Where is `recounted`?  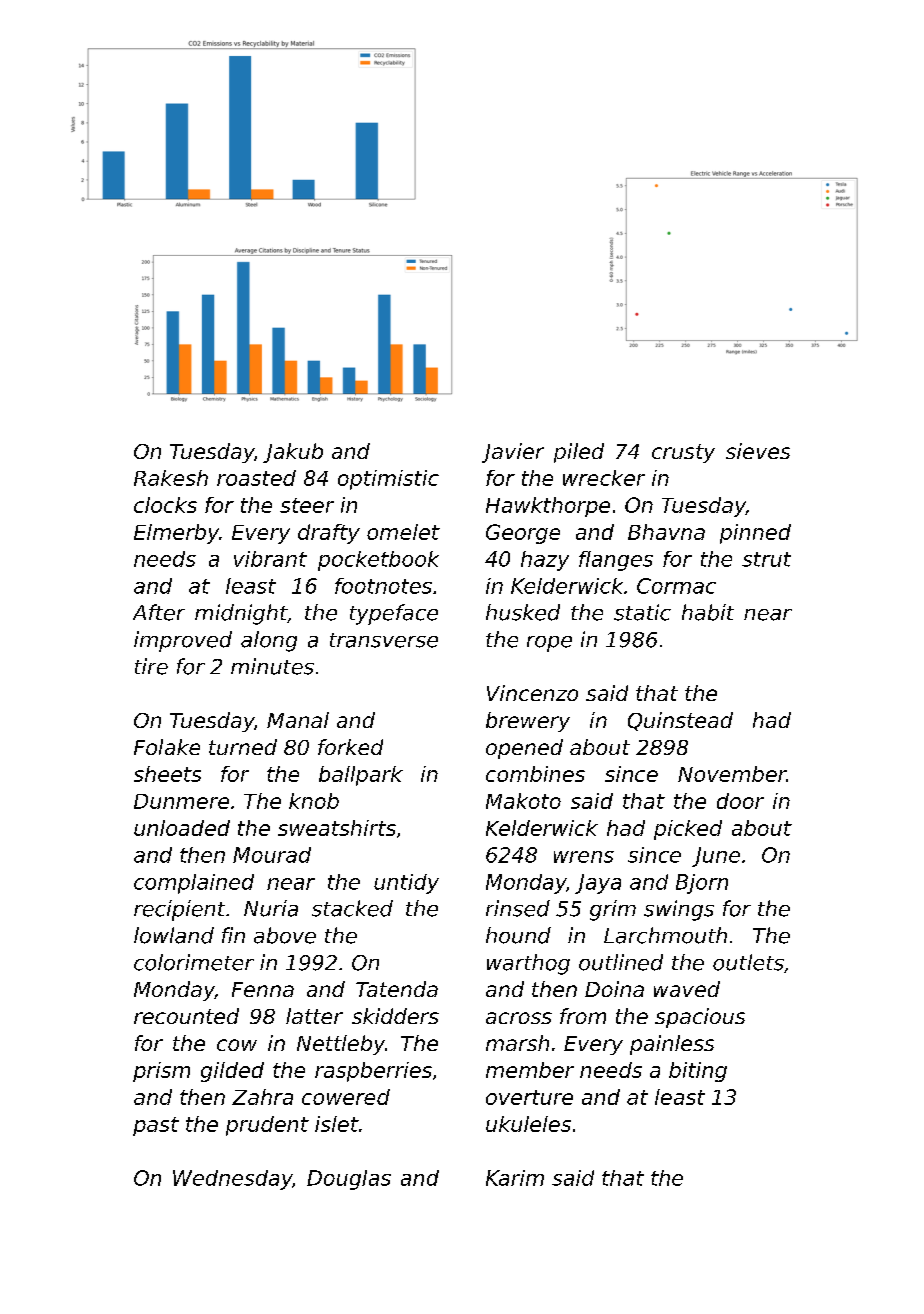 recounted is located at coordinates (186, 1016).
